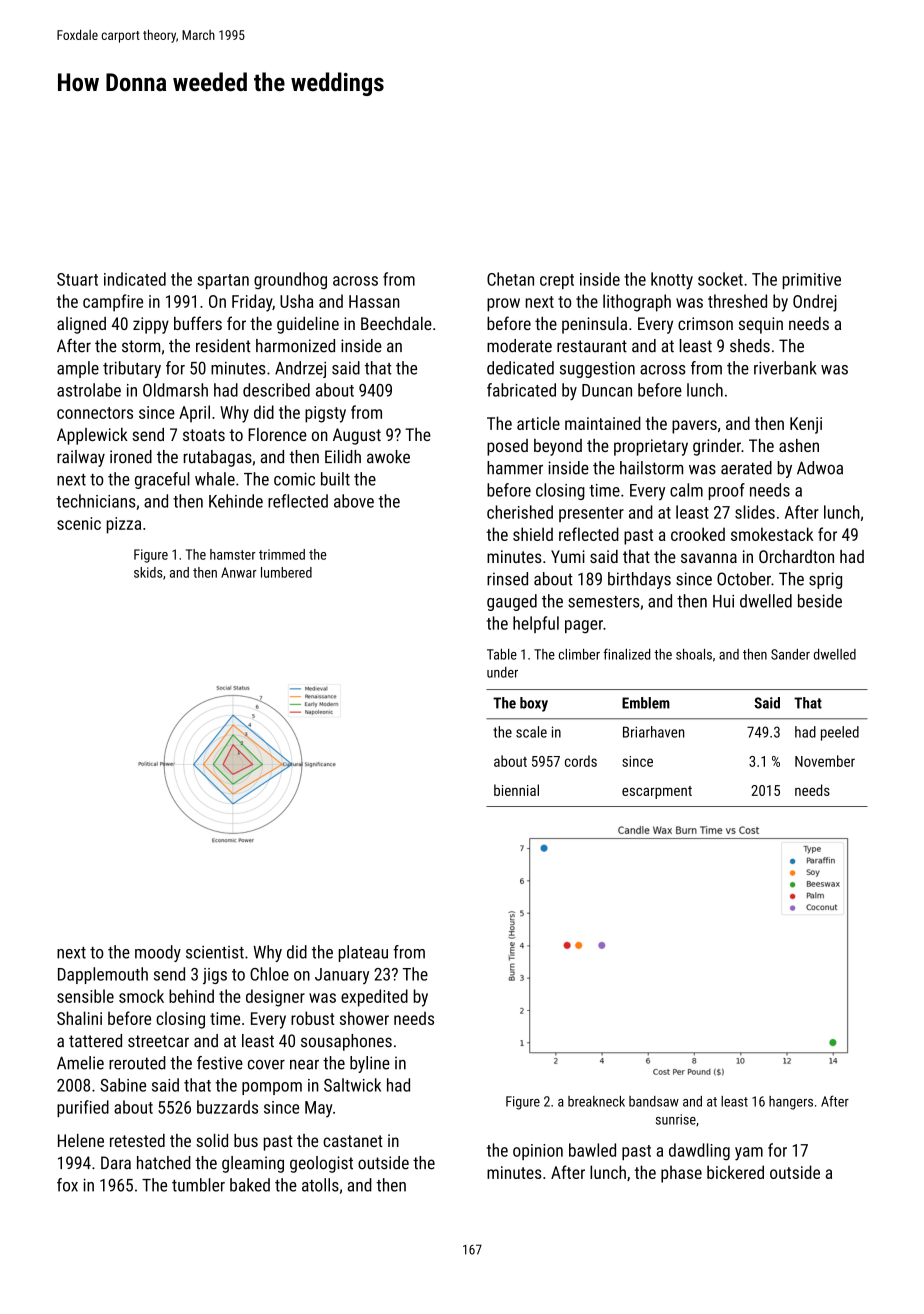 This screenshot has width=924, height=1314. I want to click on moody, so click(158, 953).
